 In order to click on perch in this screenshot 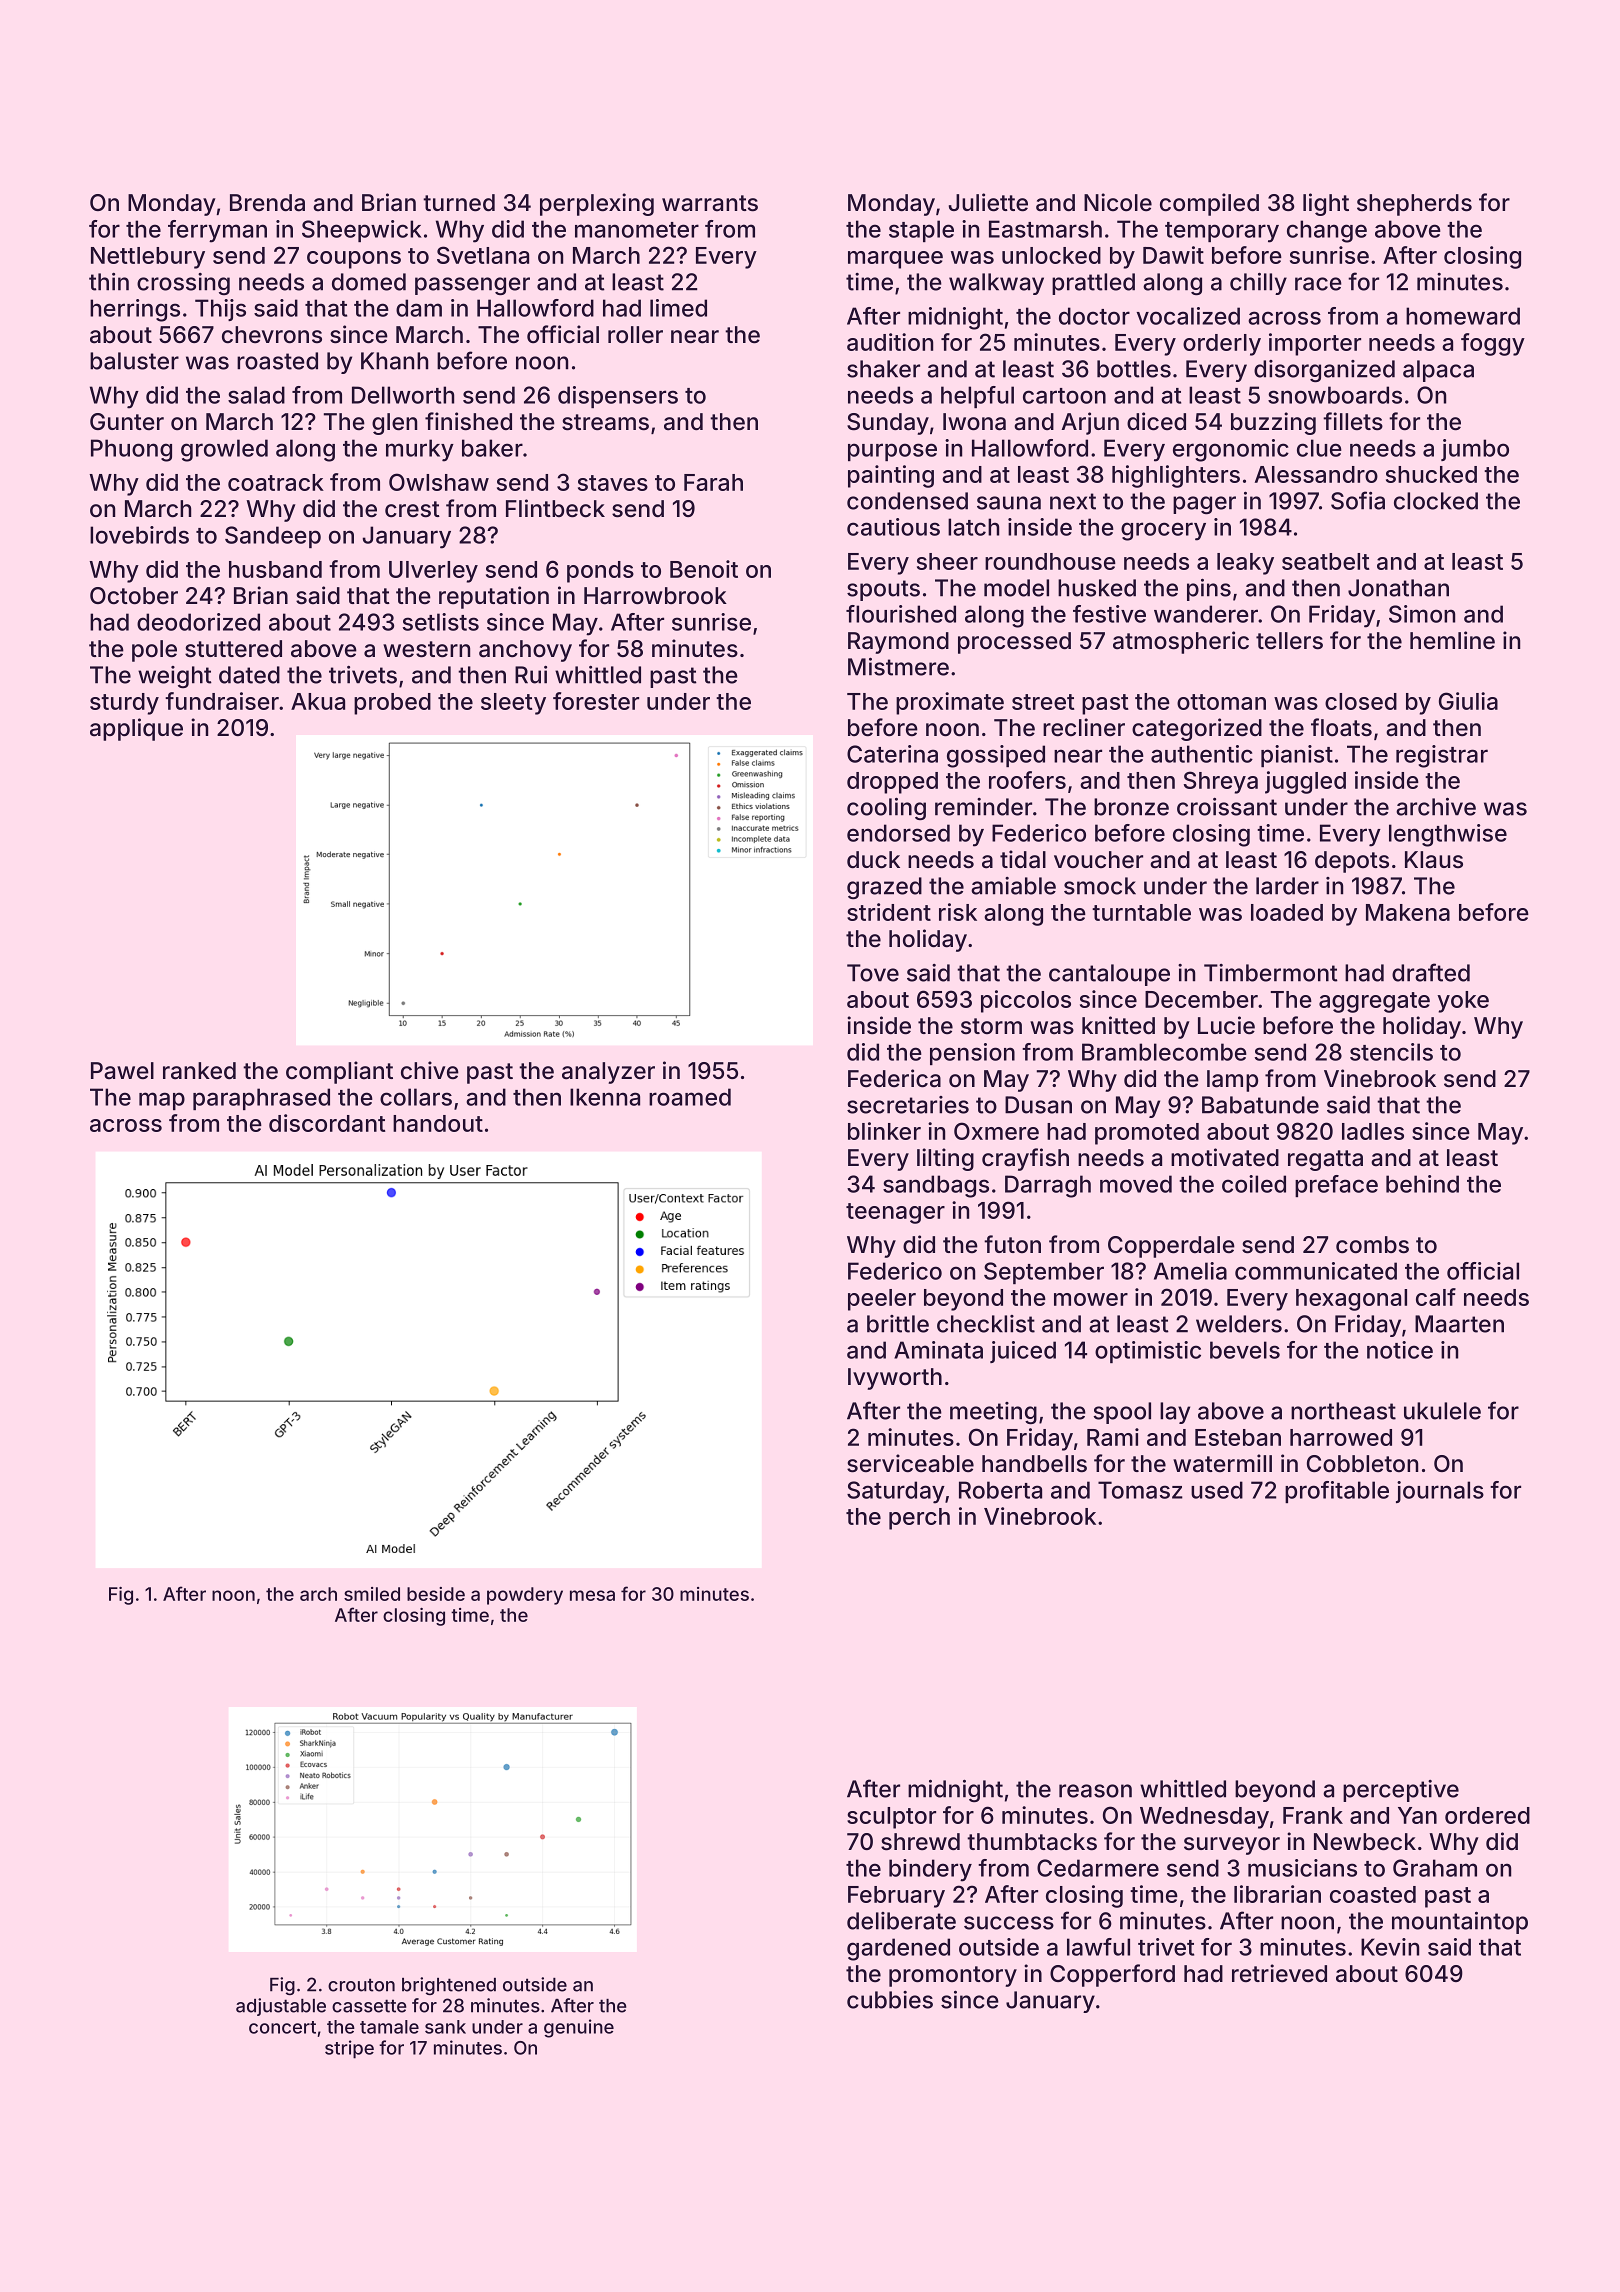, I will do `click(919, 1519)`.
